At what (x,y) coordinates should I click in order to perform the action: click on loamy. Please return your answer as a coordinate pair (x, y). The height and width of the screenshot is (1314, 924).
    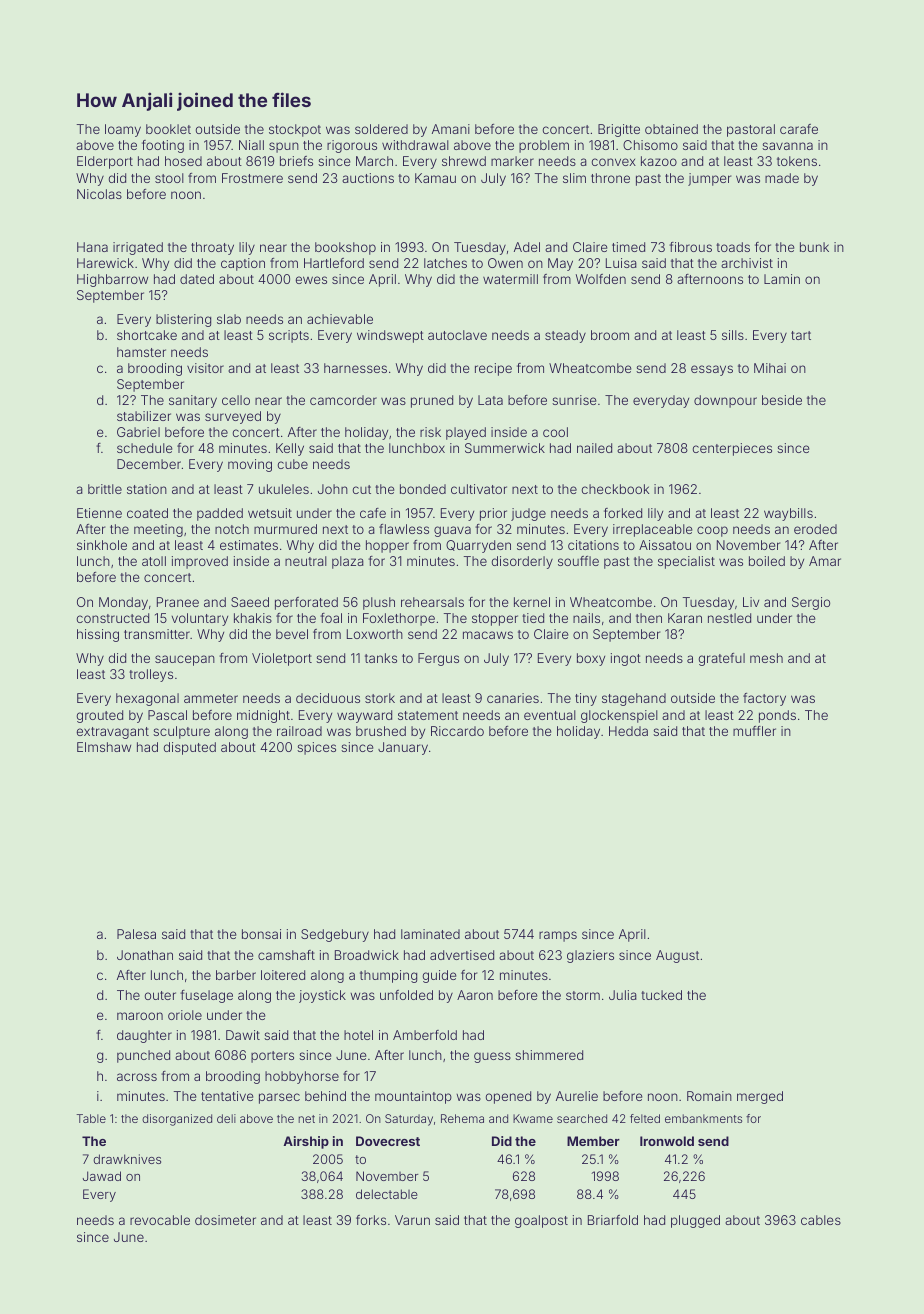
    Looking at the image, I should click on (123, 130).
